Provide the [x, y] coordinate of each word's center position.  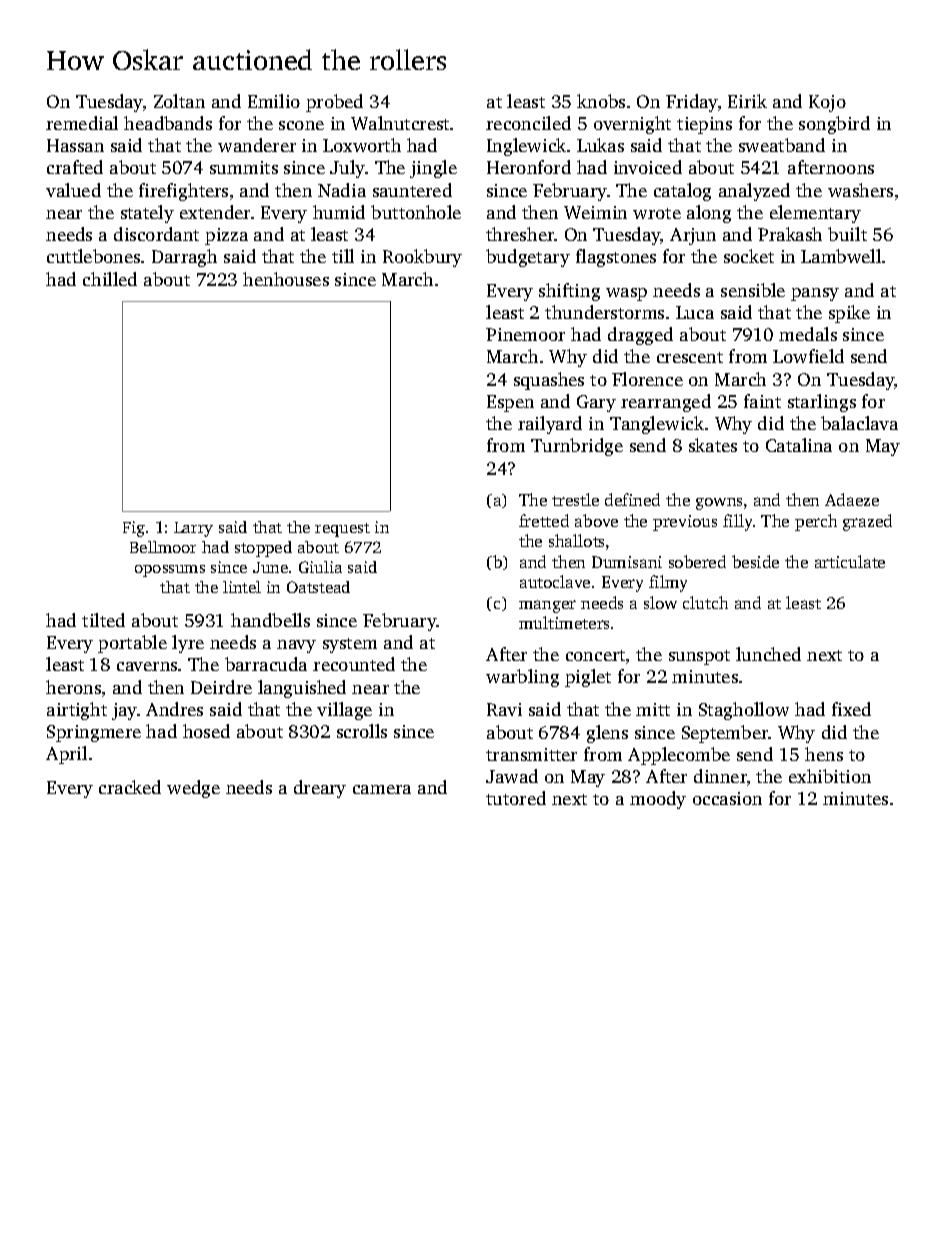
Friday [692, 103]
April [66, 755]
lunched [768, 654]
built [847, 234]
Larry [193, 529]
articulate [850, 561]
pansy [815, 294]
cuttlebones [93, 256]
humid [339, 212]
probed [334, 103]
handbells [270, 620]
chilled [110, 279]
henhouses [286, 279]
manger [547, 606]
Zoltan [179, 101]
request [342, 530]
